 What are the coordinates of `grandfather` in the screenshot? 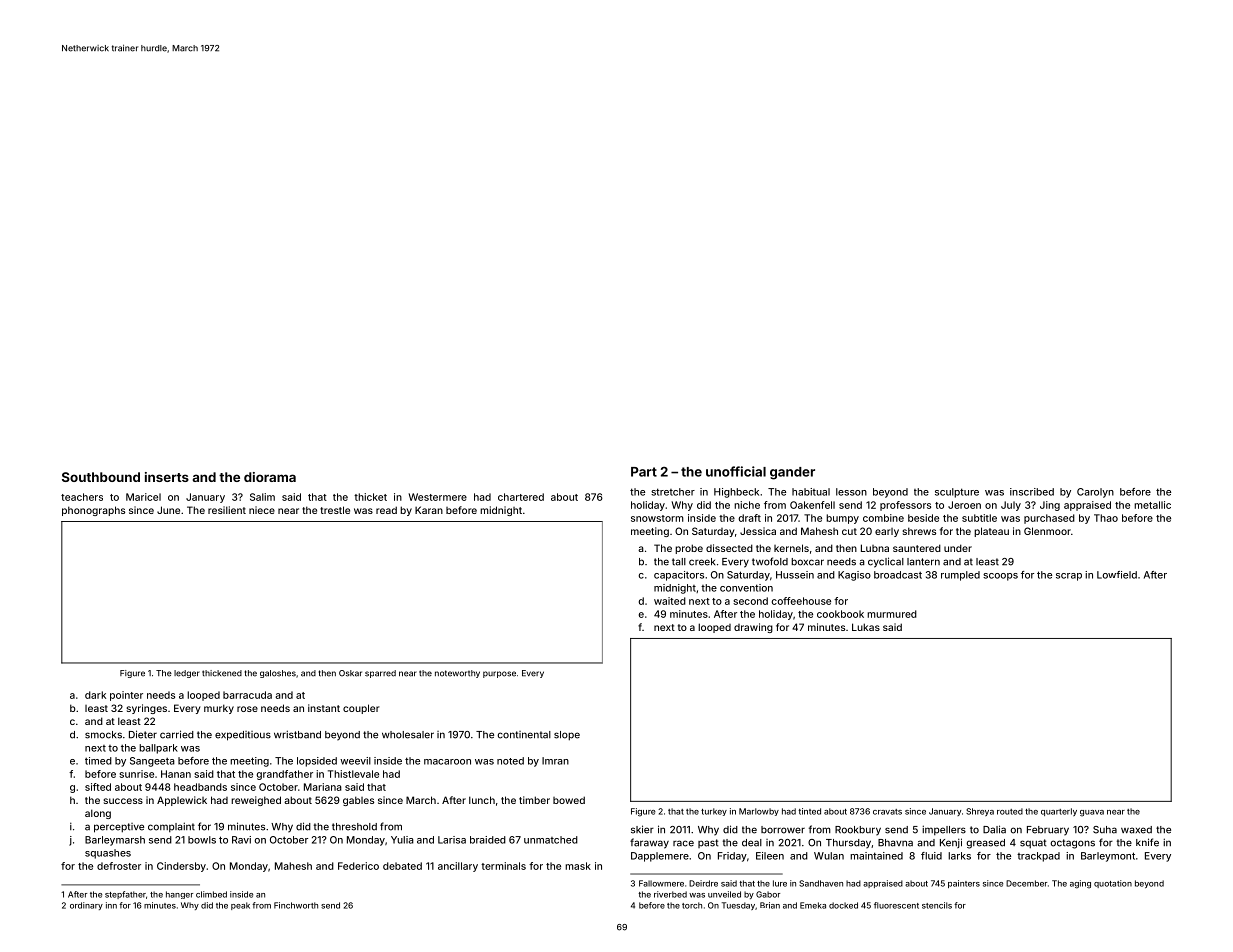 It's located at (285, 775).
